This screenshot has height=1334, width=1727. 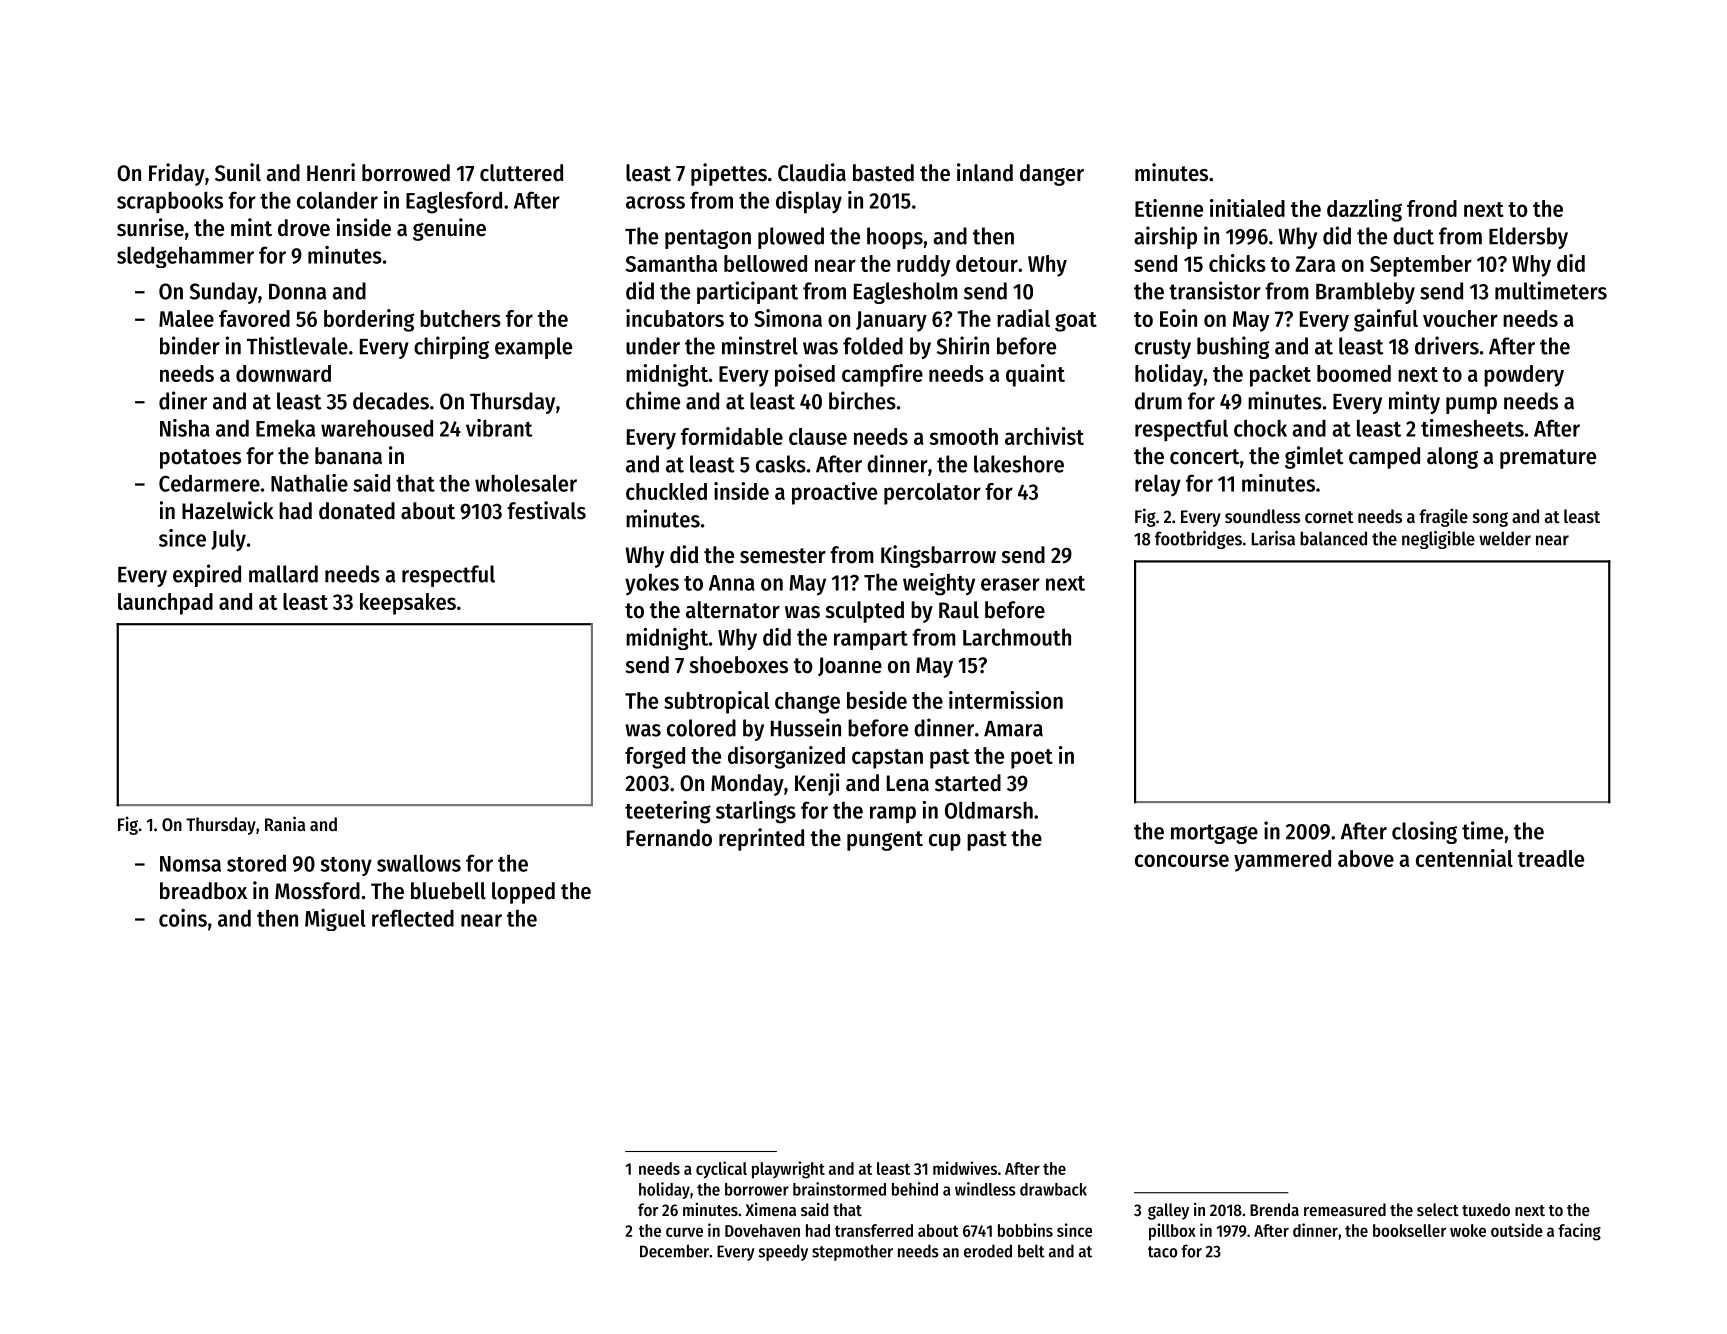 I want to click on eraser, so click(x=1010, y=584).
